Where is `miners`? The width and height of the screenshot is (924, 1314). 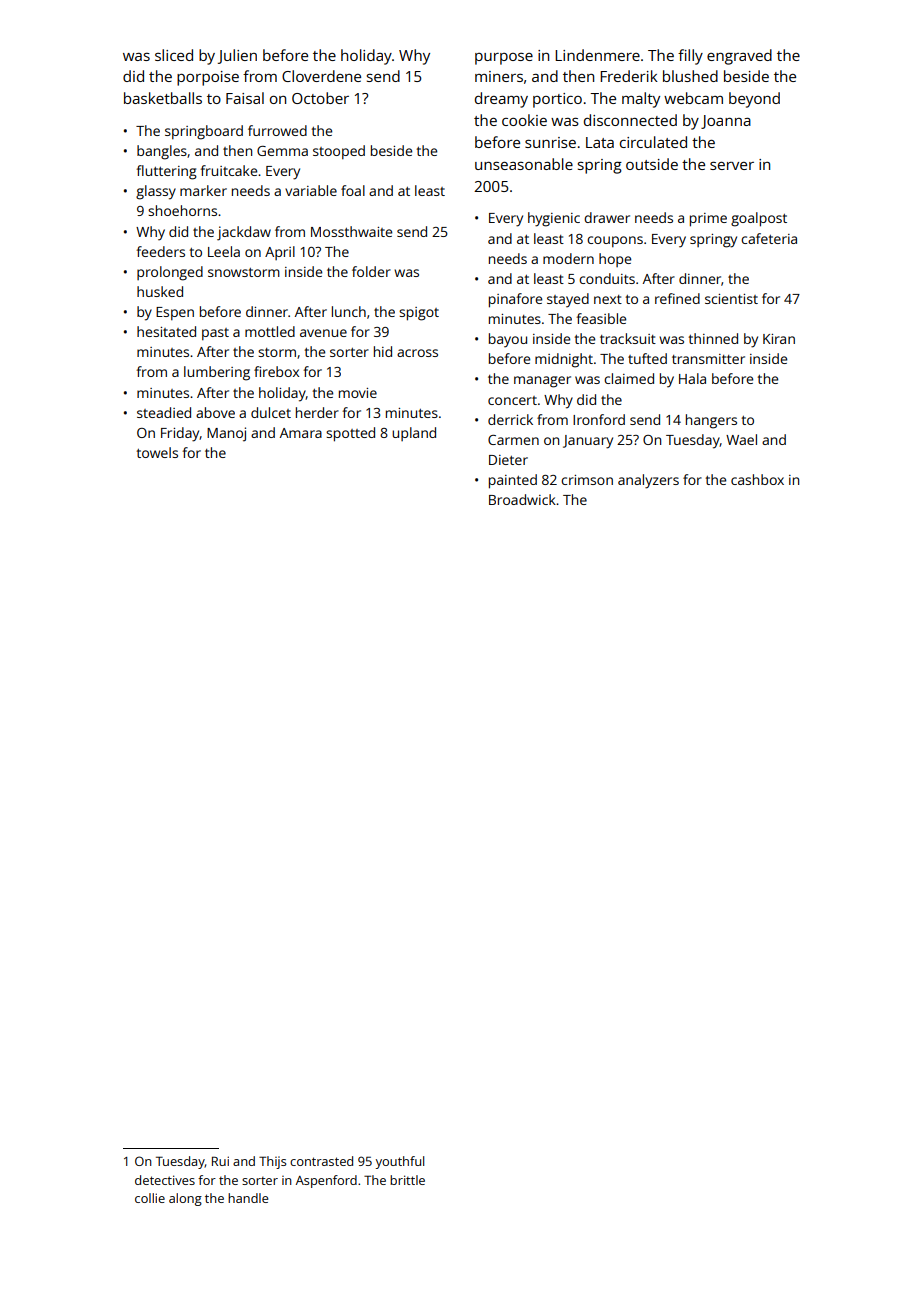
miners is located at coordinates (499, 76).
